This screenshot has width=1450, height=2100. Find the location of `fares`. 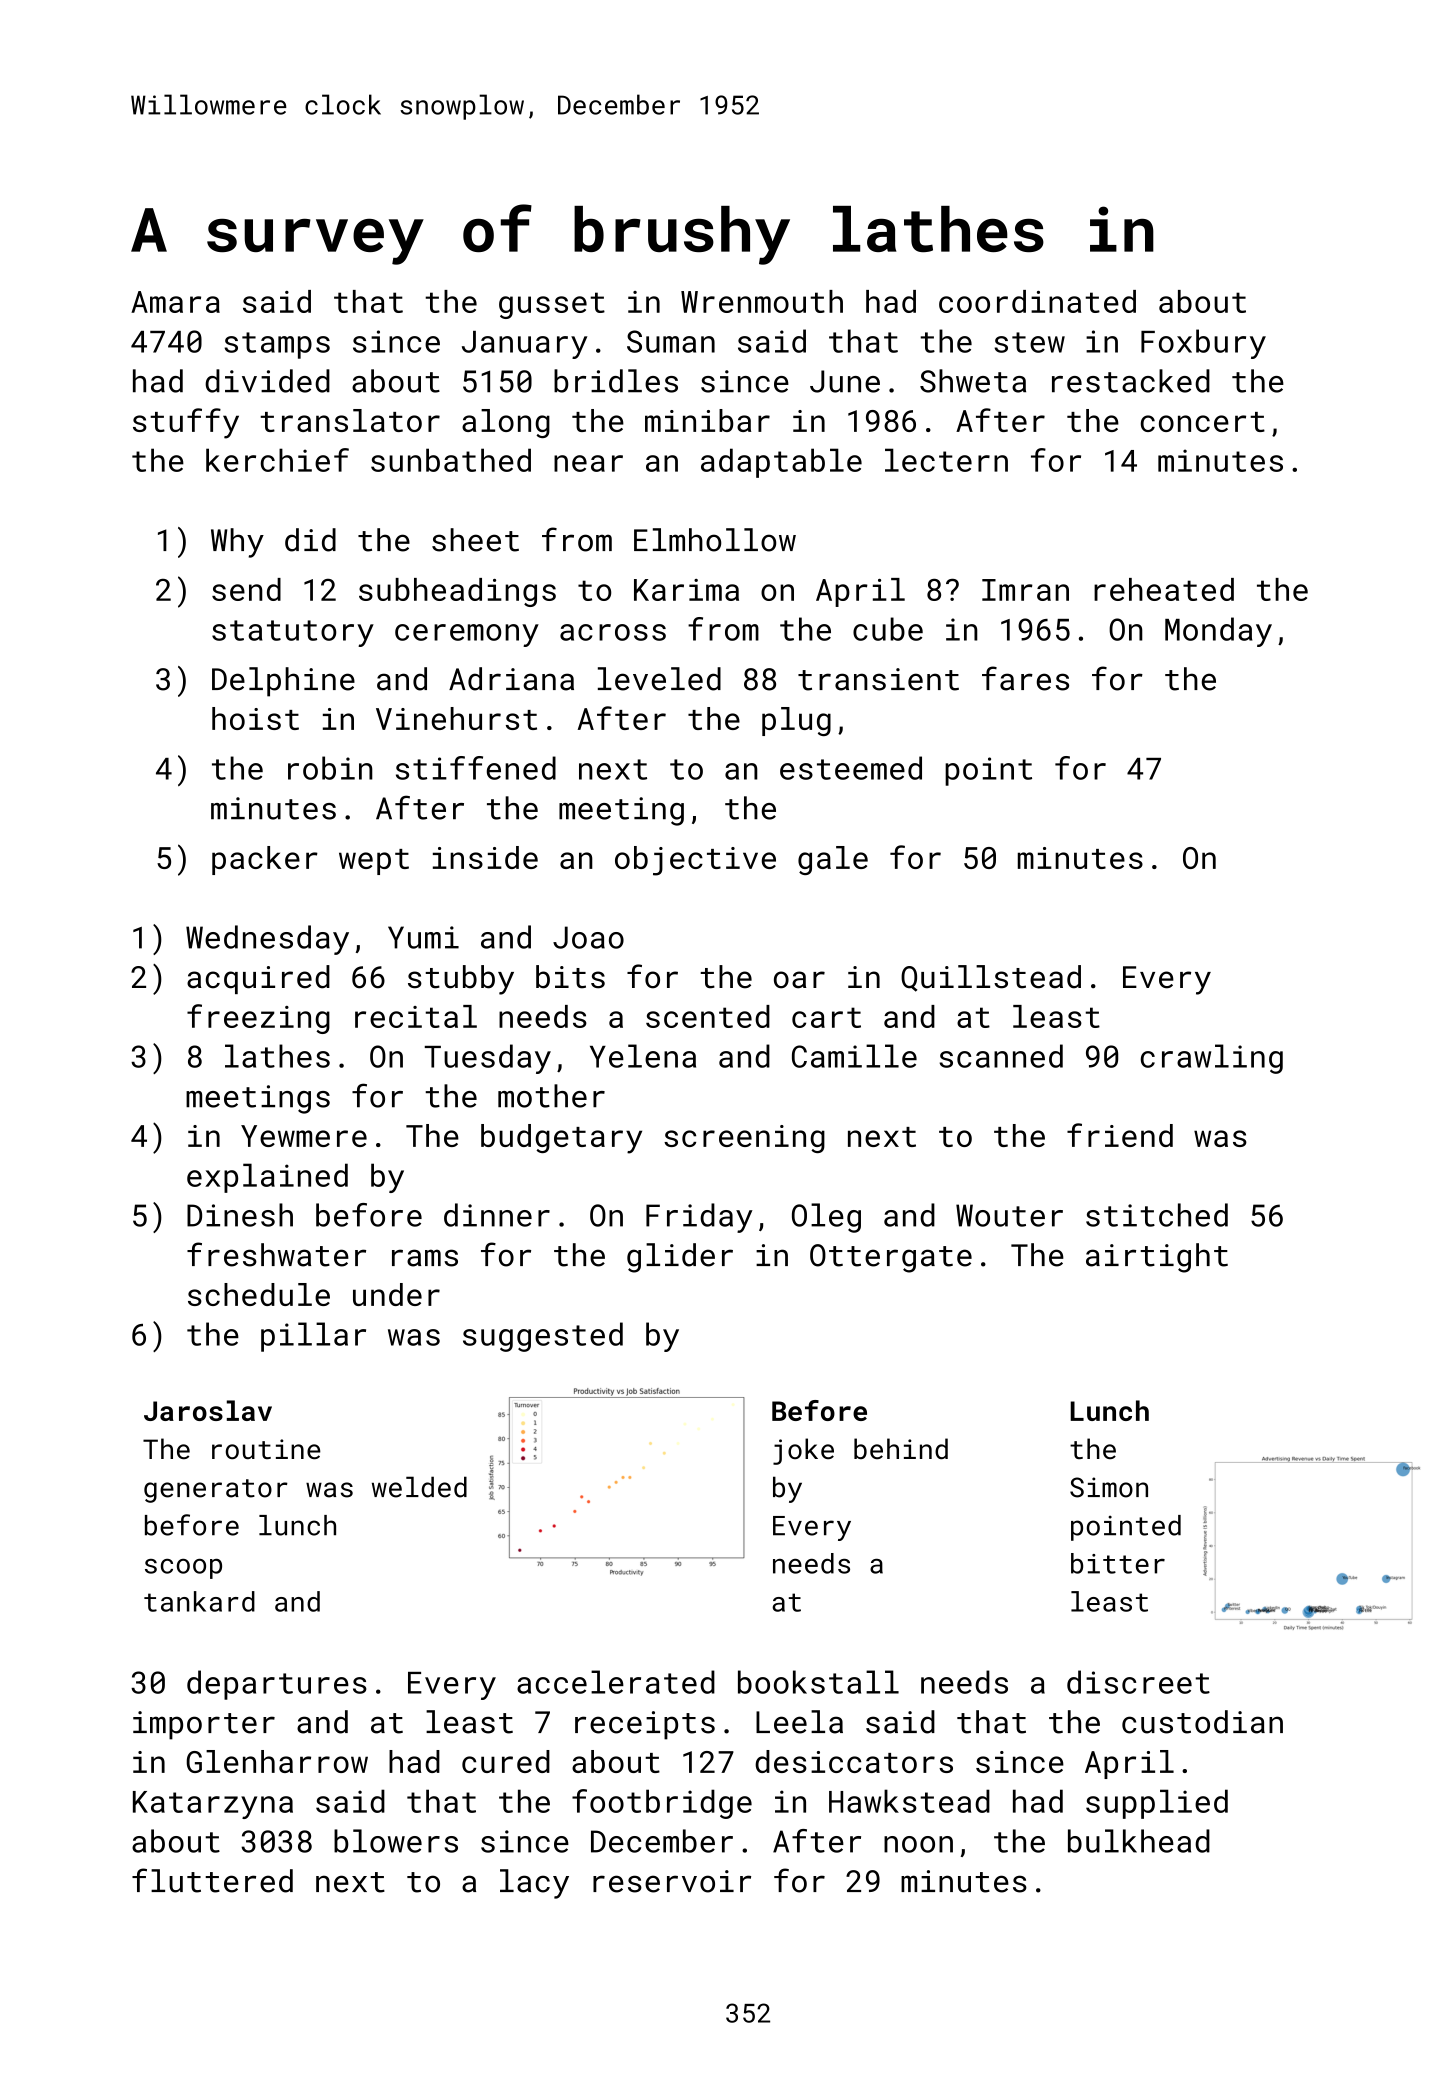

fares is located at coordinates (1025, 678).
